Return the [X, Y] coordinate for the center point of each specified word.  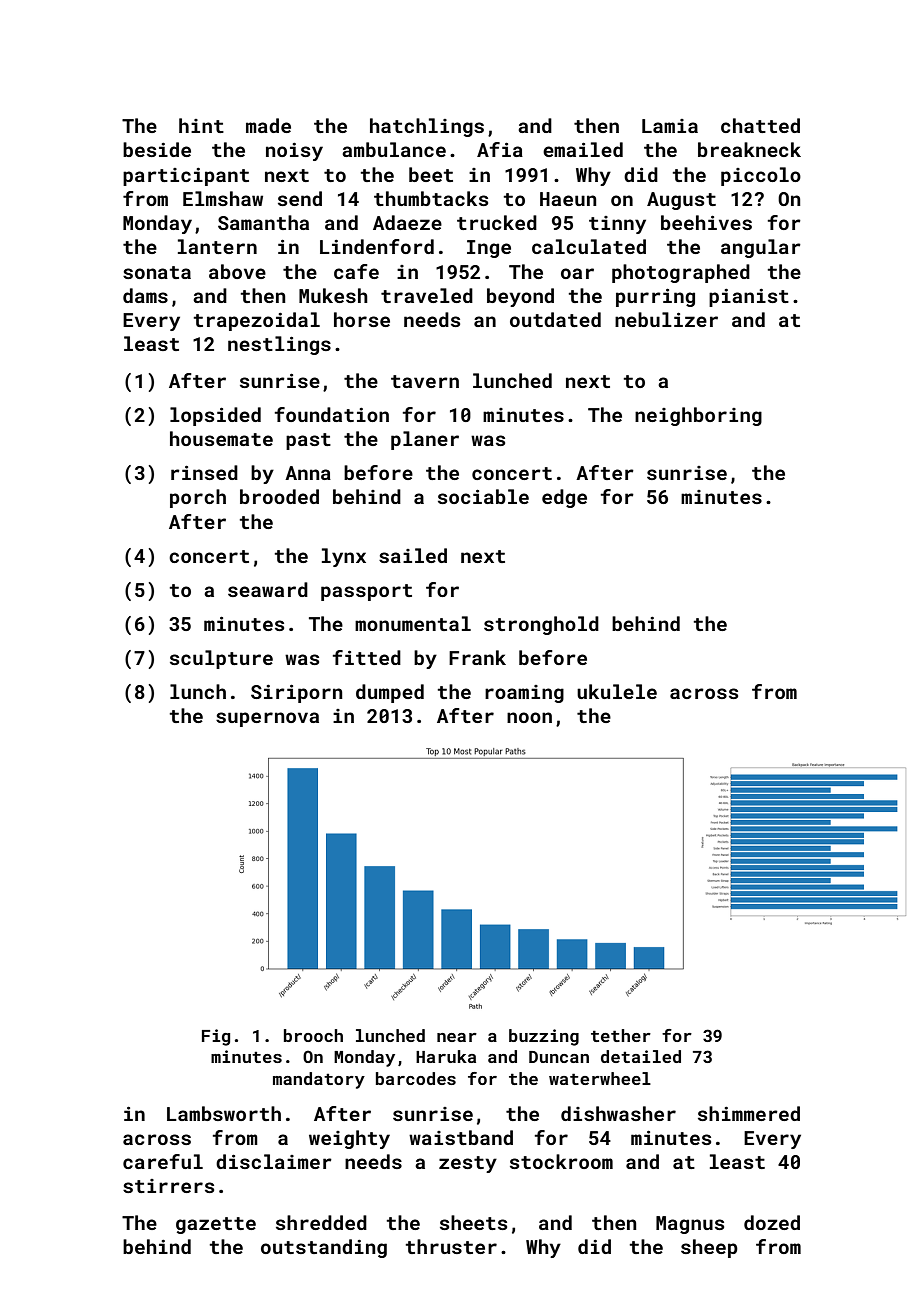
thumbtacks [431, 198]
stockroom [561, 1161]
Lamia [670, 126]
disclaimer [274, 1161]
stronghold [541, 625]
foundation [332, 414]
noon [529, 717]
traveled [427, 295]
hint [201, 125]
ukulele [617, 691]
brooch [313, 1035]
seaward [268, 589]
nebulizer [666, 319]
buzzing [544, 1037]
